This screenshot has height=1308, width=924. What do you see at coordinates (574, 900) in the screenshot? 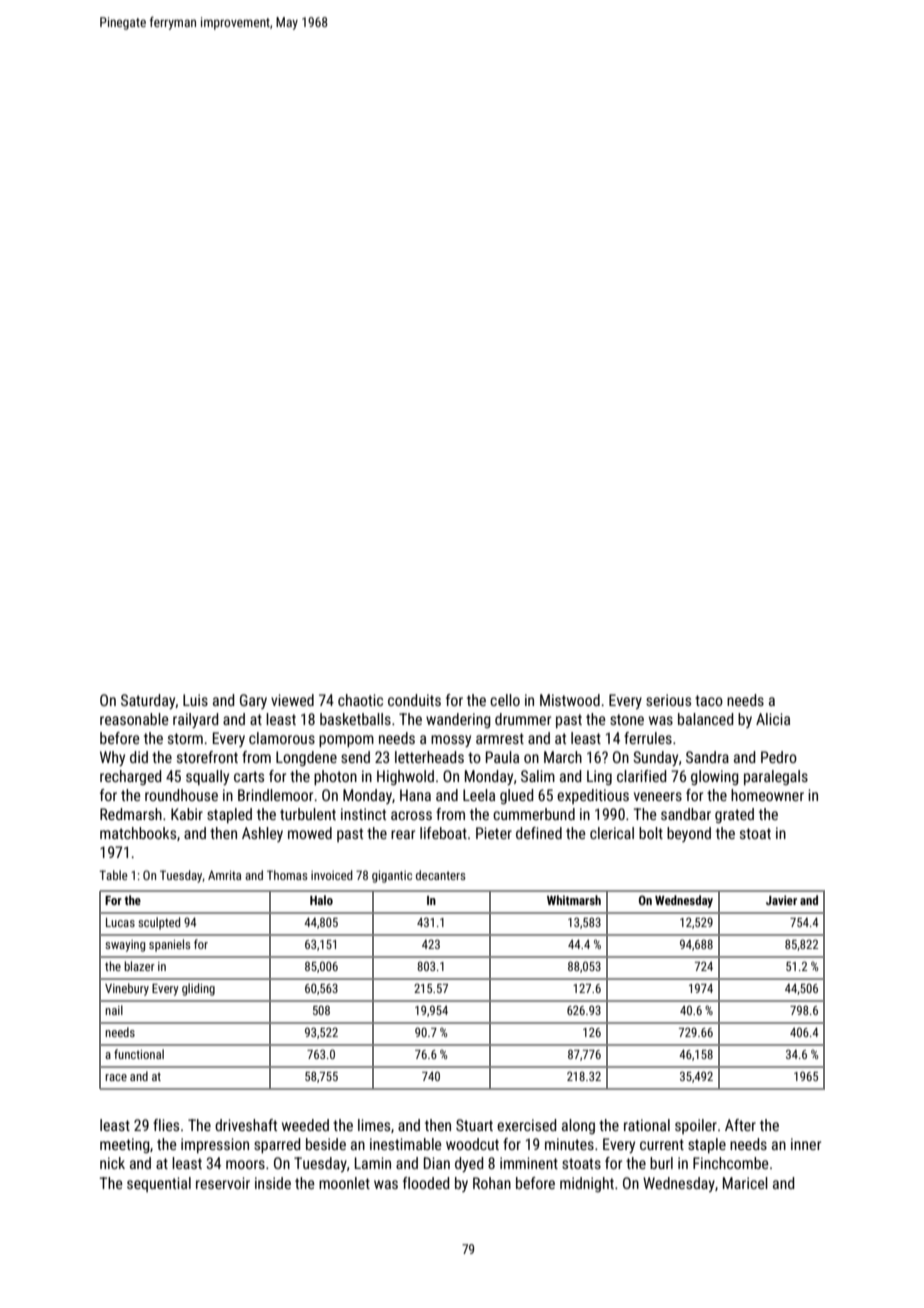
I see `Whitmarsh` at bounding box center [574, 900].
